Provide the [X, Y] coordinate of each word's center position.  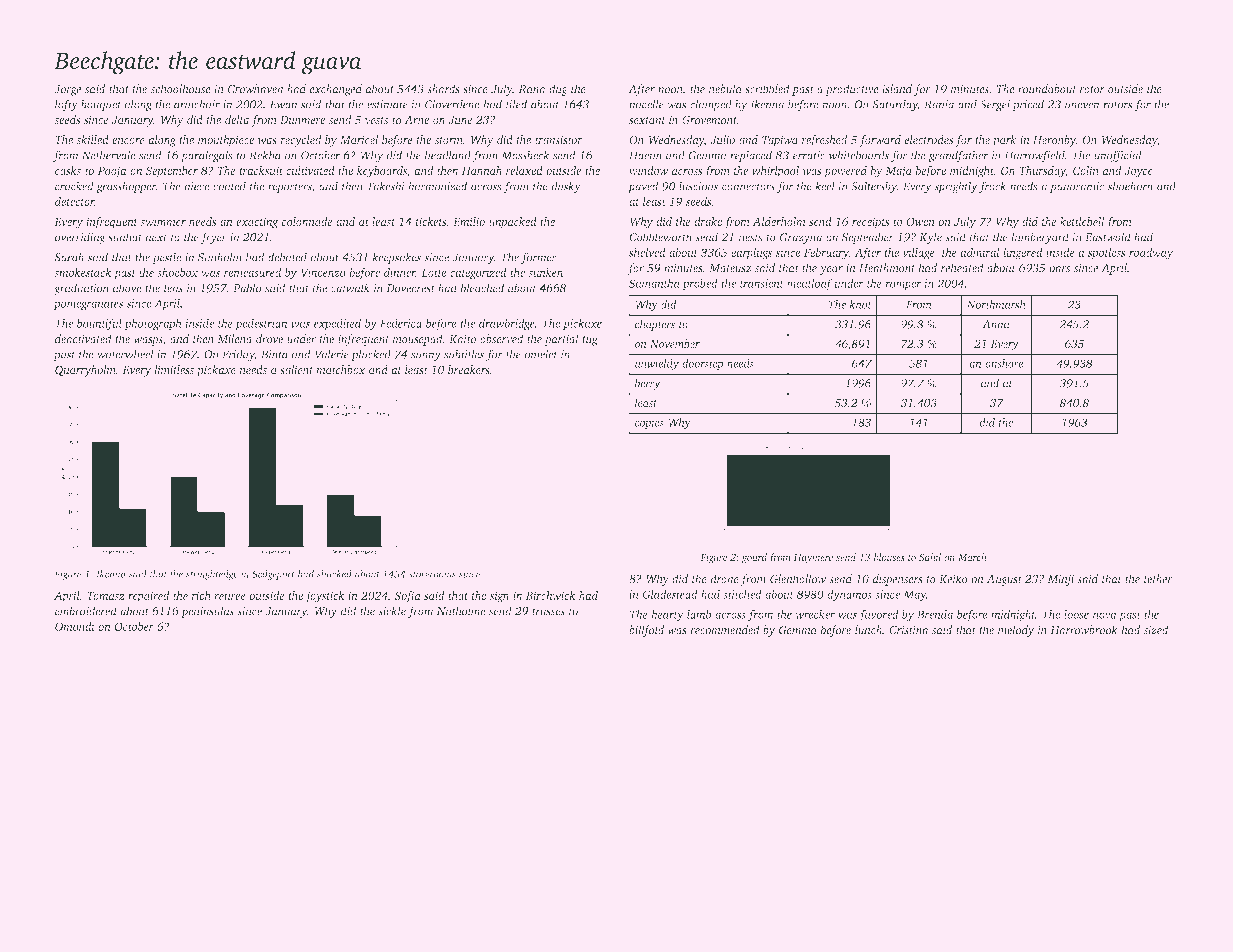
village [918, 254]
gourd [754, 558]
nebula [725, 89]
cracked [74, 186]
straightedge [212, 575]
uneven [1082, 105]
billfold [646, 631]
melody [1016, 631]
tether [1158, 579]
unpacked [513, 223]
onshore [1004, 363]
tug [590, 341]
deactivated [83, 339]
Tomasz [105, 596]
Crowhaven [255, 89]
